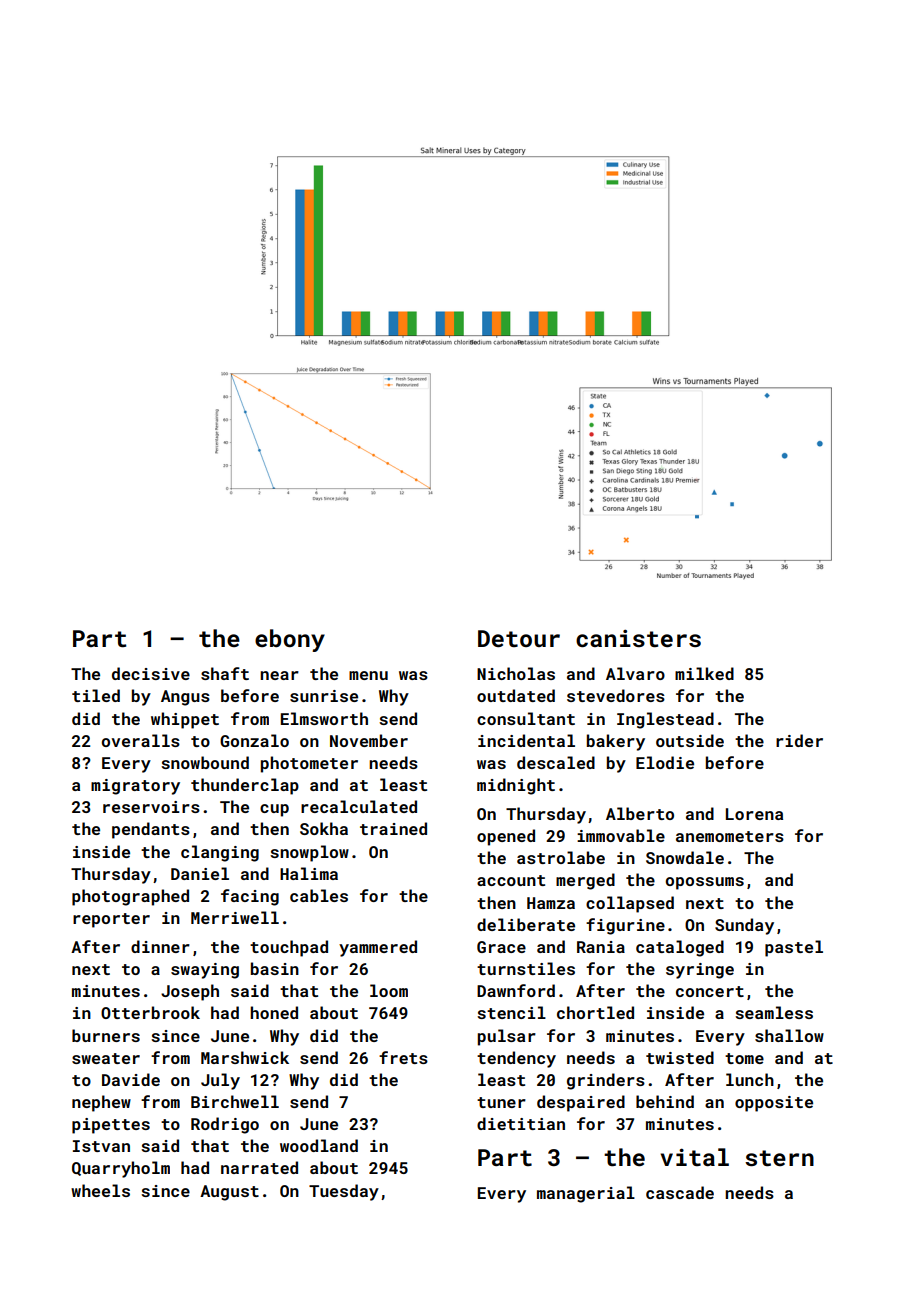 This screenshot has height=1316, width=908. What do you see at coordinates (516, 990) in the screenshot?
I see `Dawnford` at bounding box center [516, 990].
